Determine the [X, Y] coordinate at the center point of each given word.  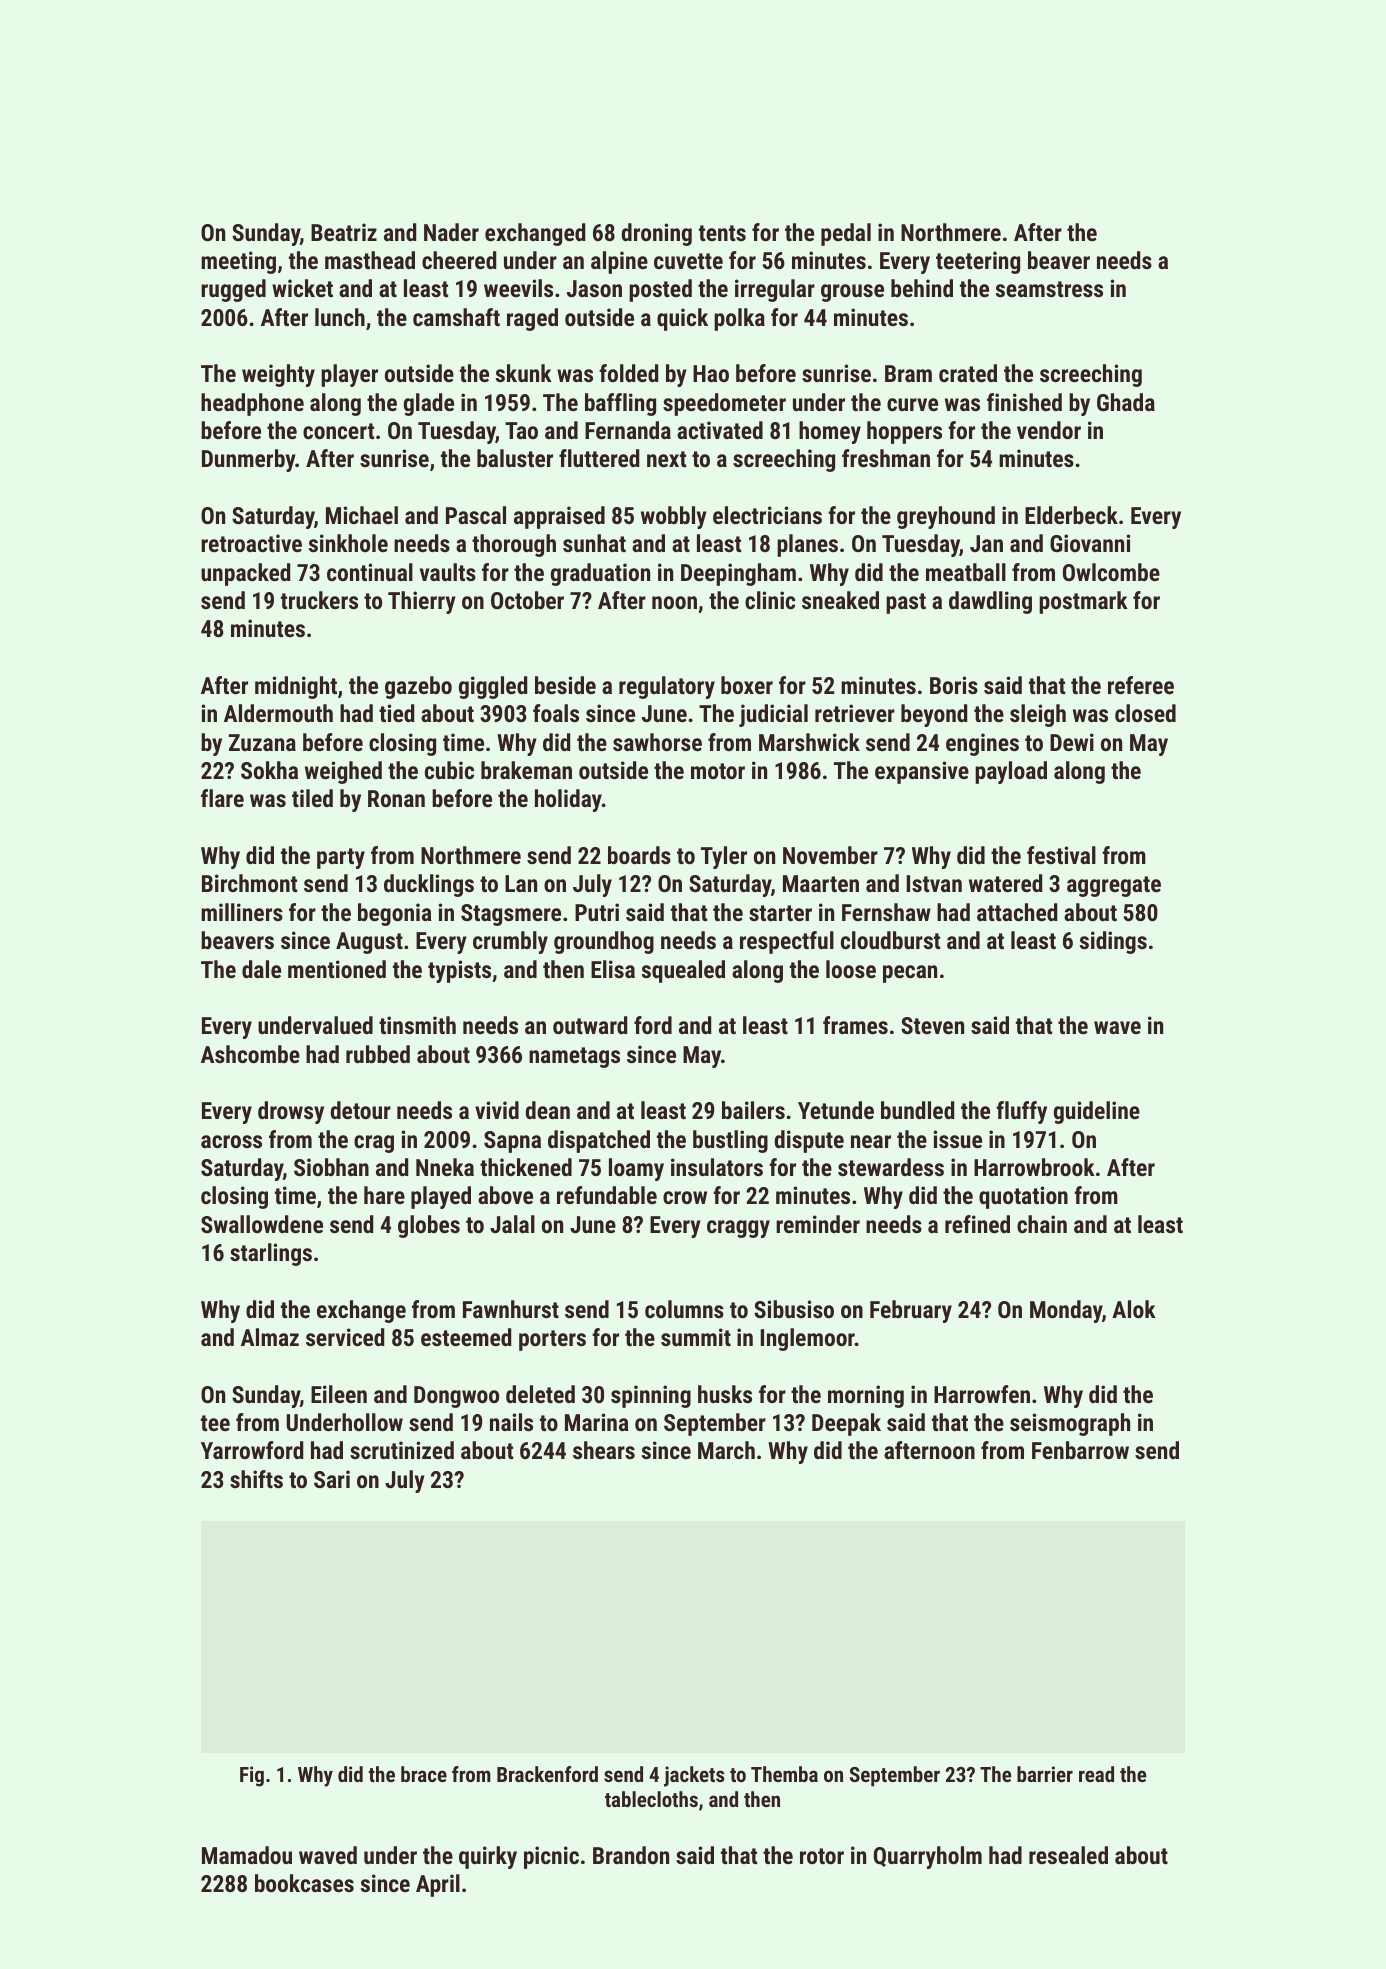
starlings [271, 1254]
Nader [451, 232]
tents [722, 233]
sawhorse [657, 742]
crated [968, 373]
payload [1011, 772]
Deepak [846, 1424]
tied [396, 713]
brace [424, 1774]
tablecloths [651, 1799]
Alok [1134, 1309]
